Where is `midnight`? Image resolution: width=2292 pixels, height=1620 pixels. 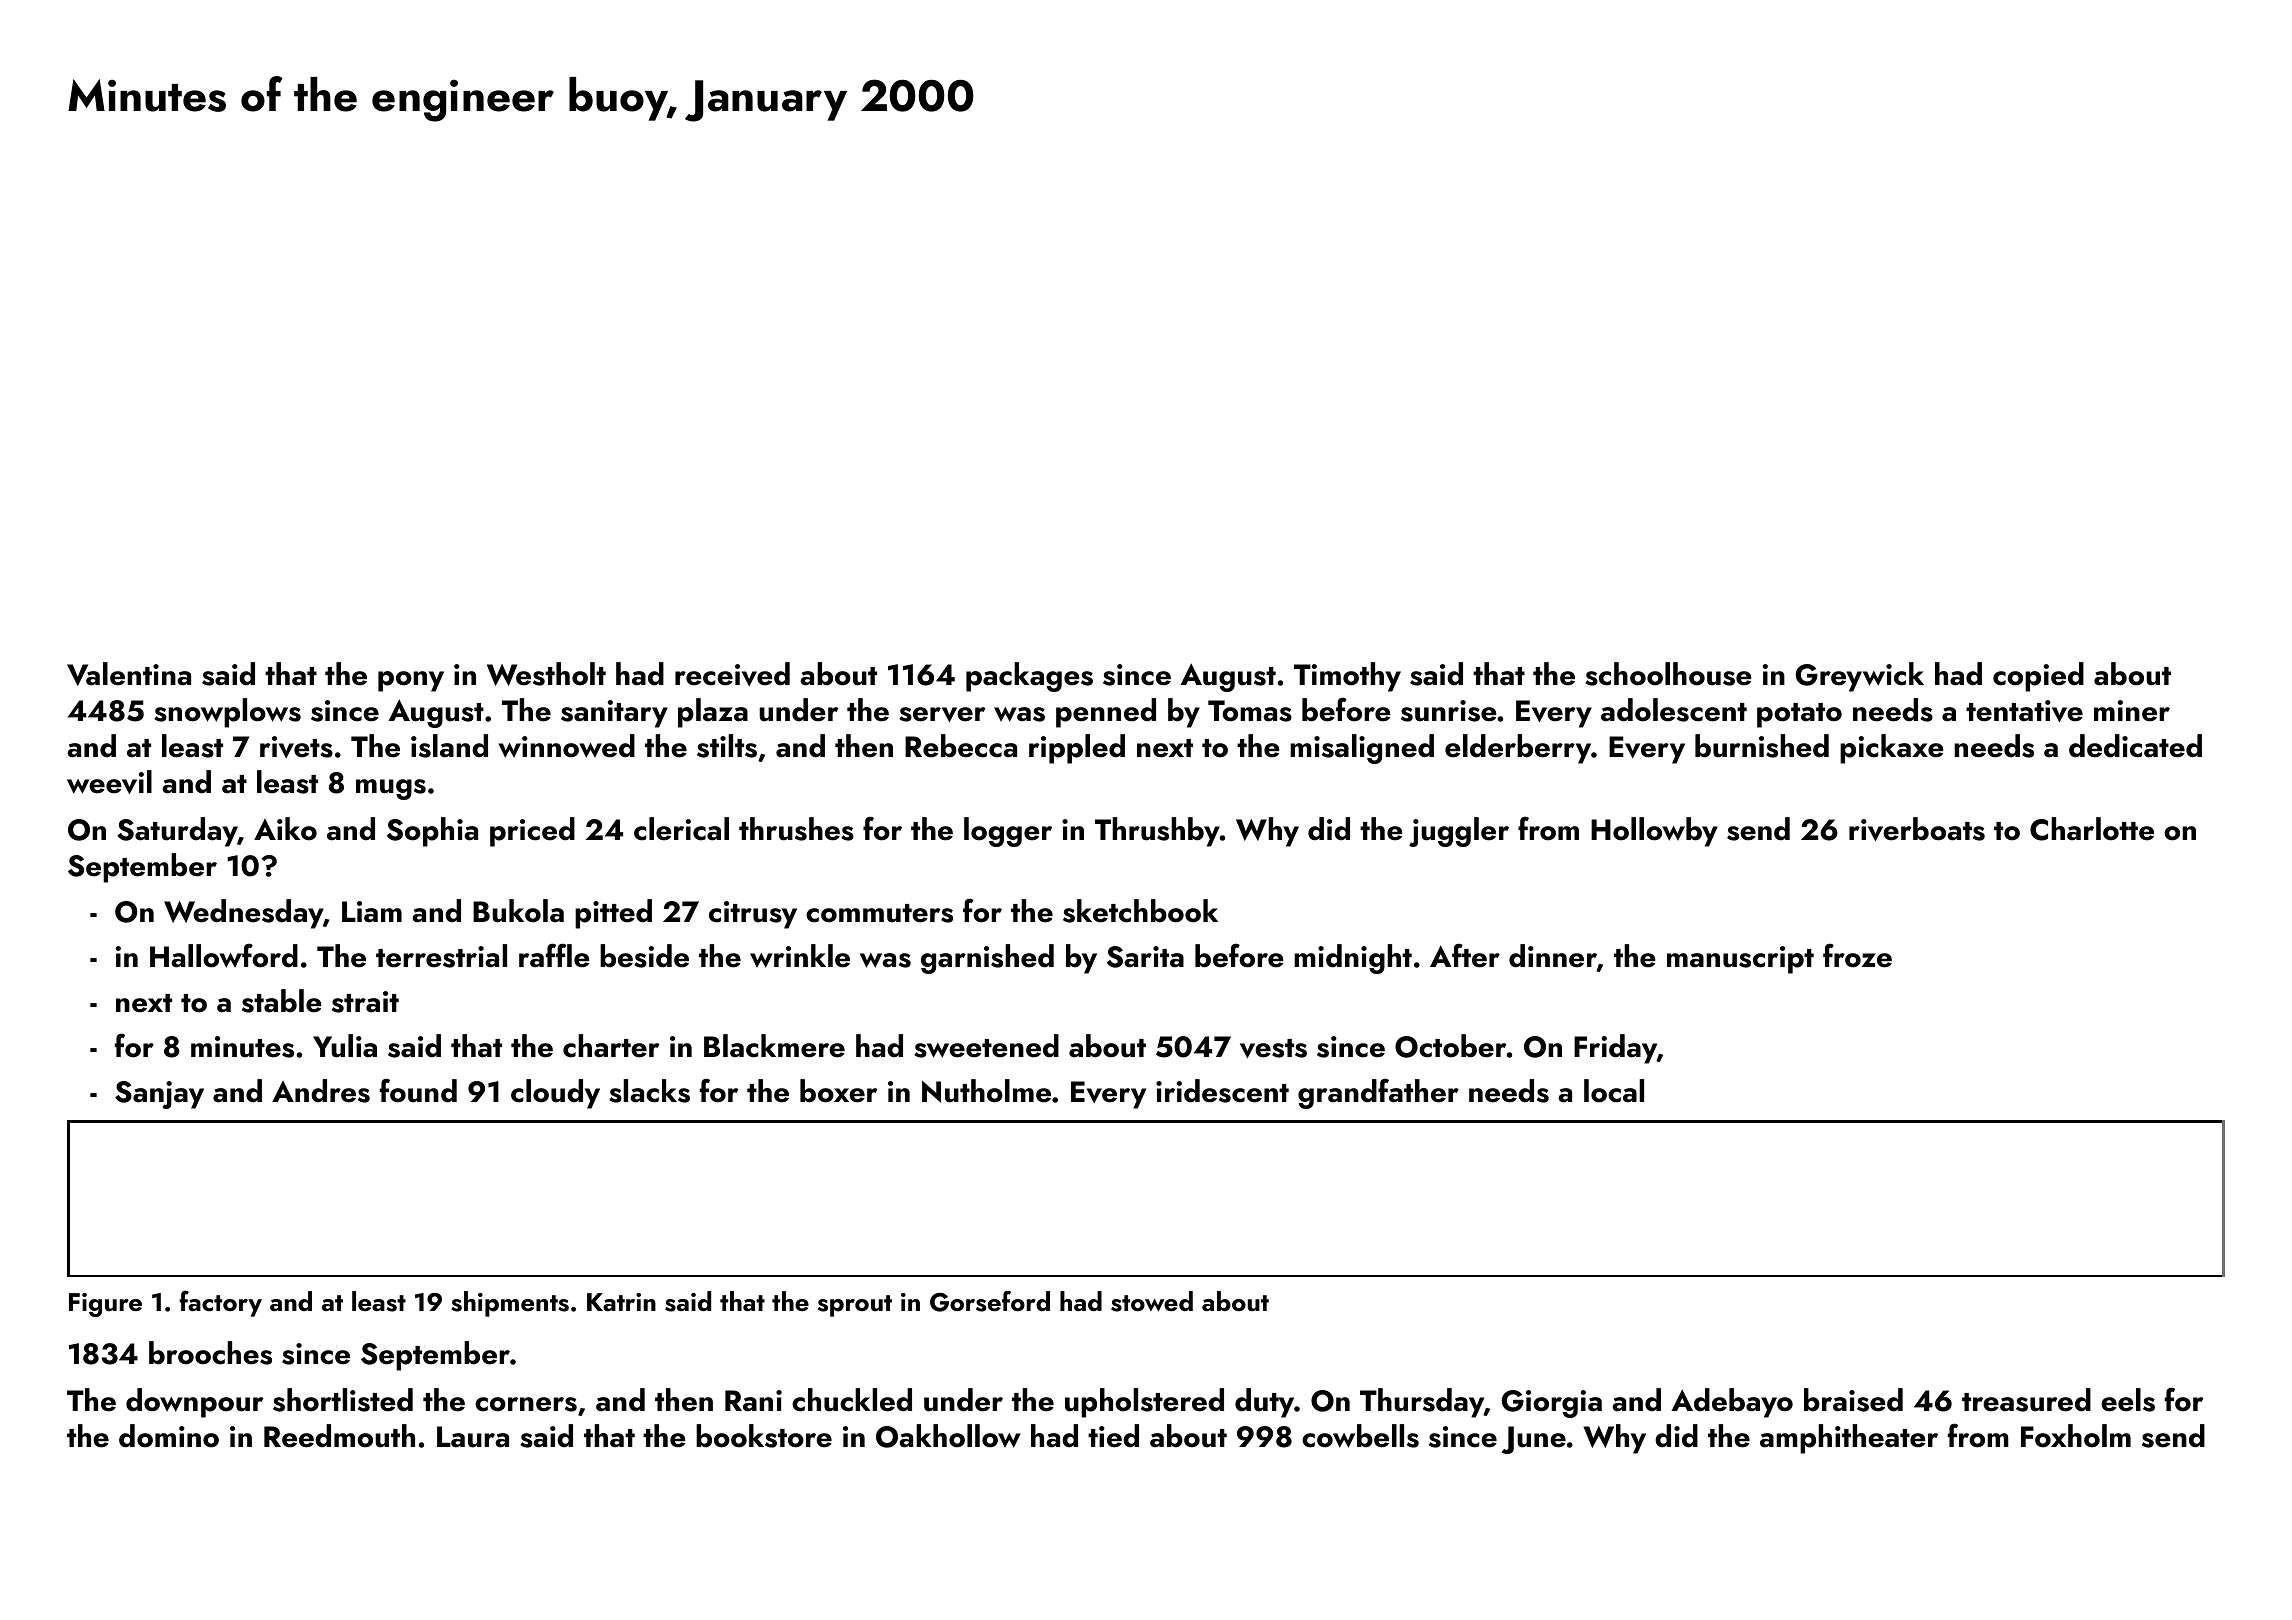 midnight is located at coordinates (1353, 959).
